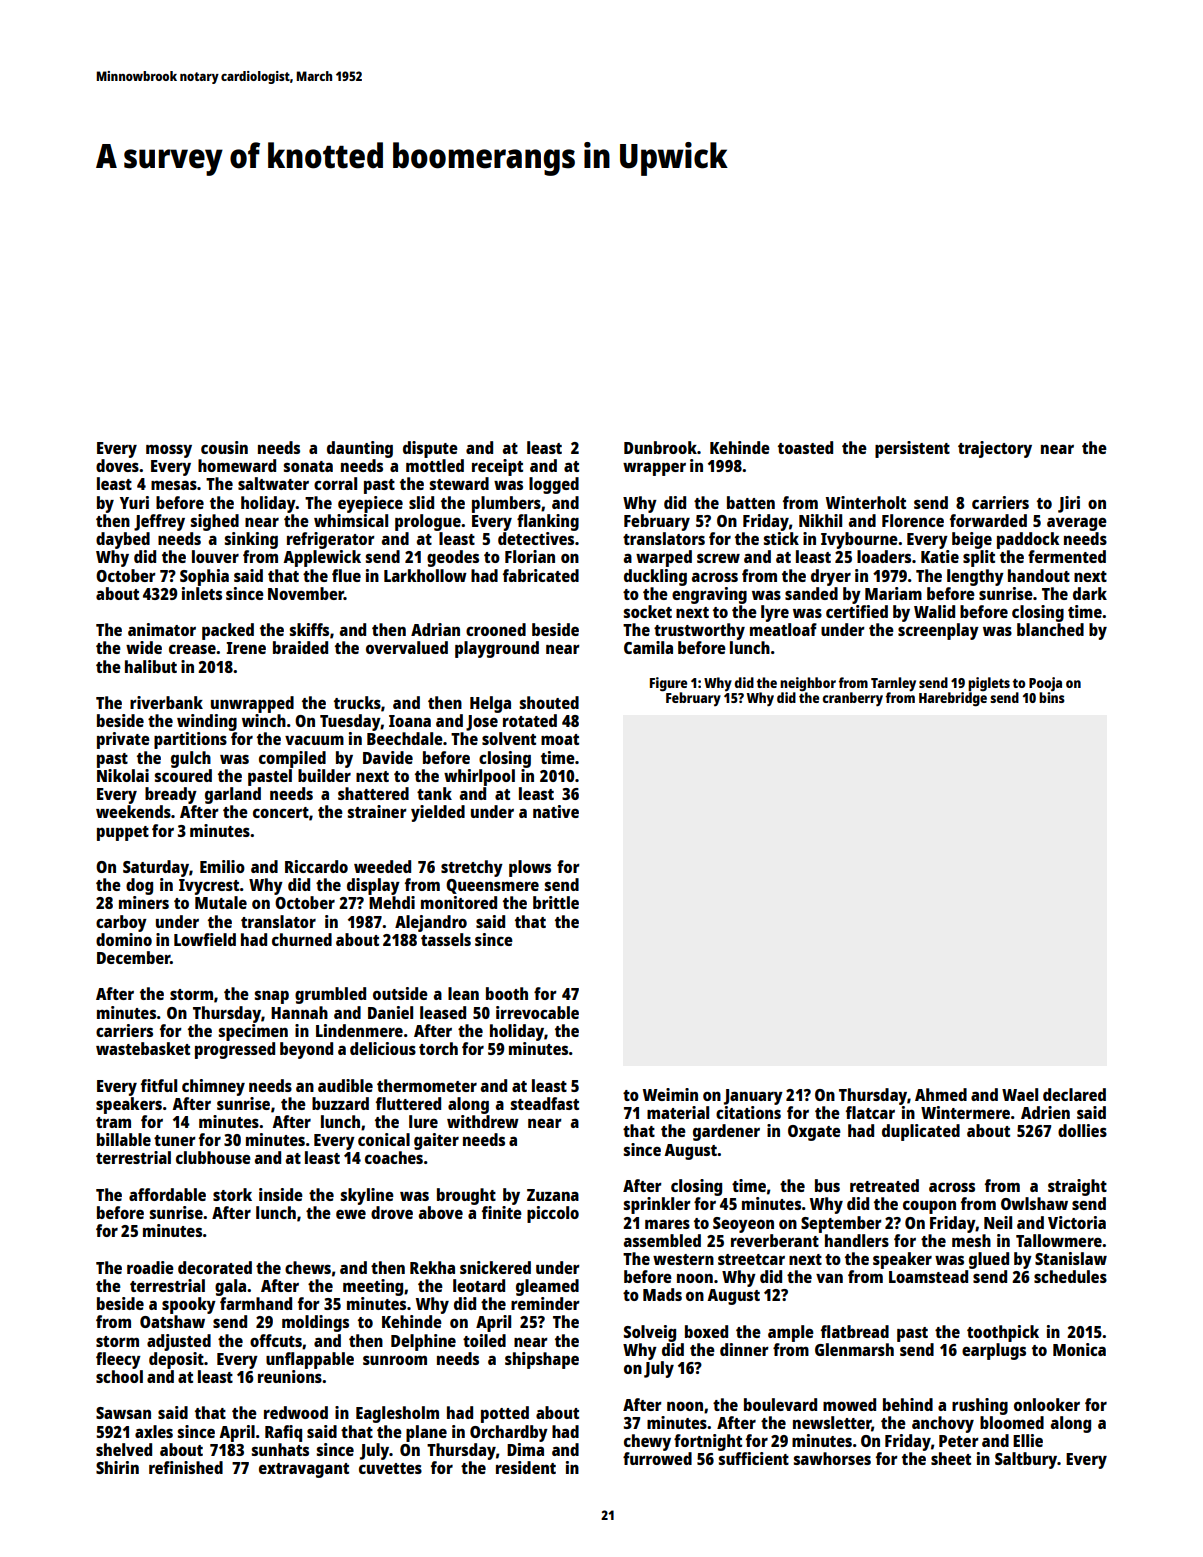  Describe the element at coordinates (143, 1048) in the image. I see `wastebasket` at that location.
